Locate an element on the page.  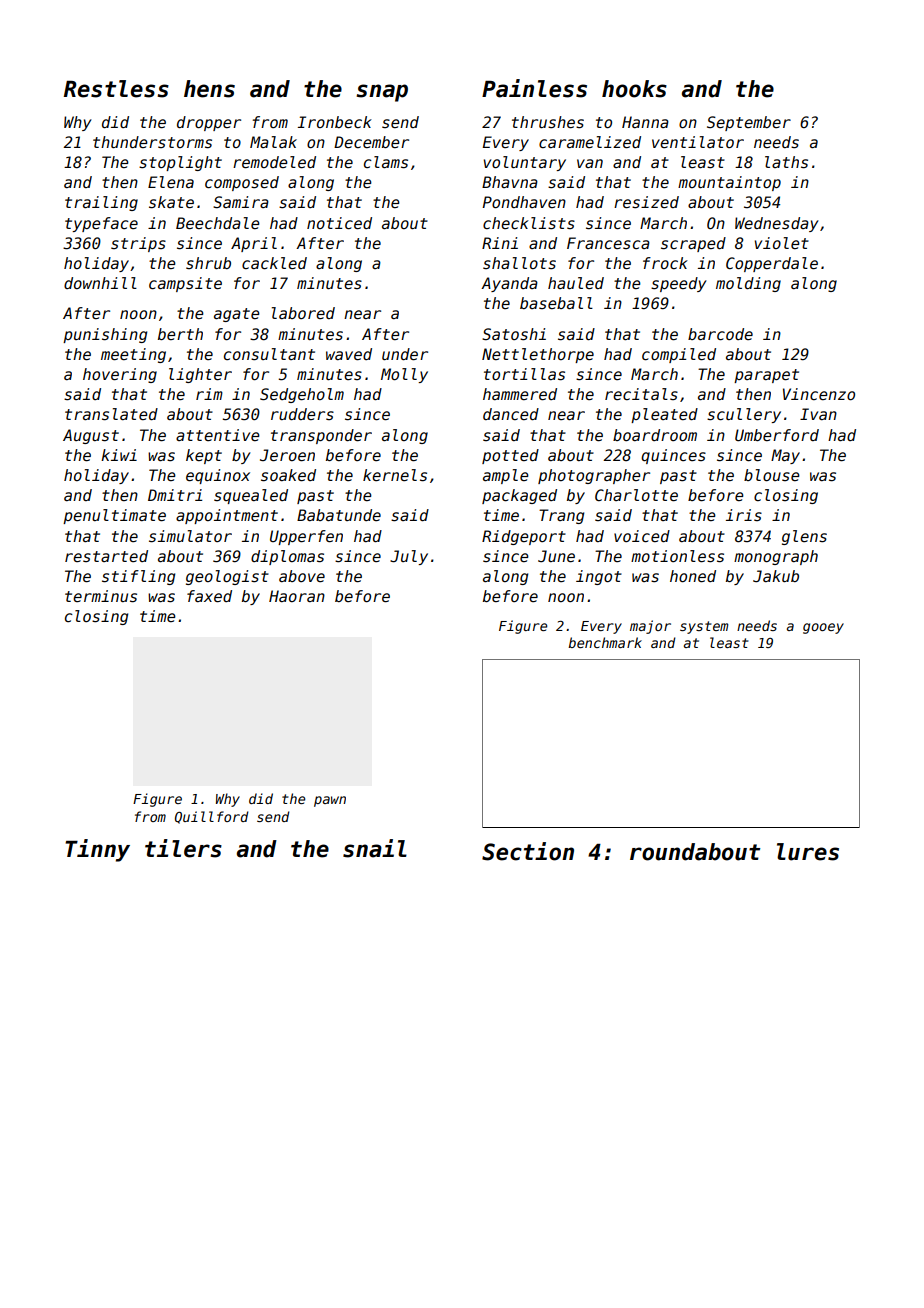
Copperdale is located at coordinates (772, 264).
